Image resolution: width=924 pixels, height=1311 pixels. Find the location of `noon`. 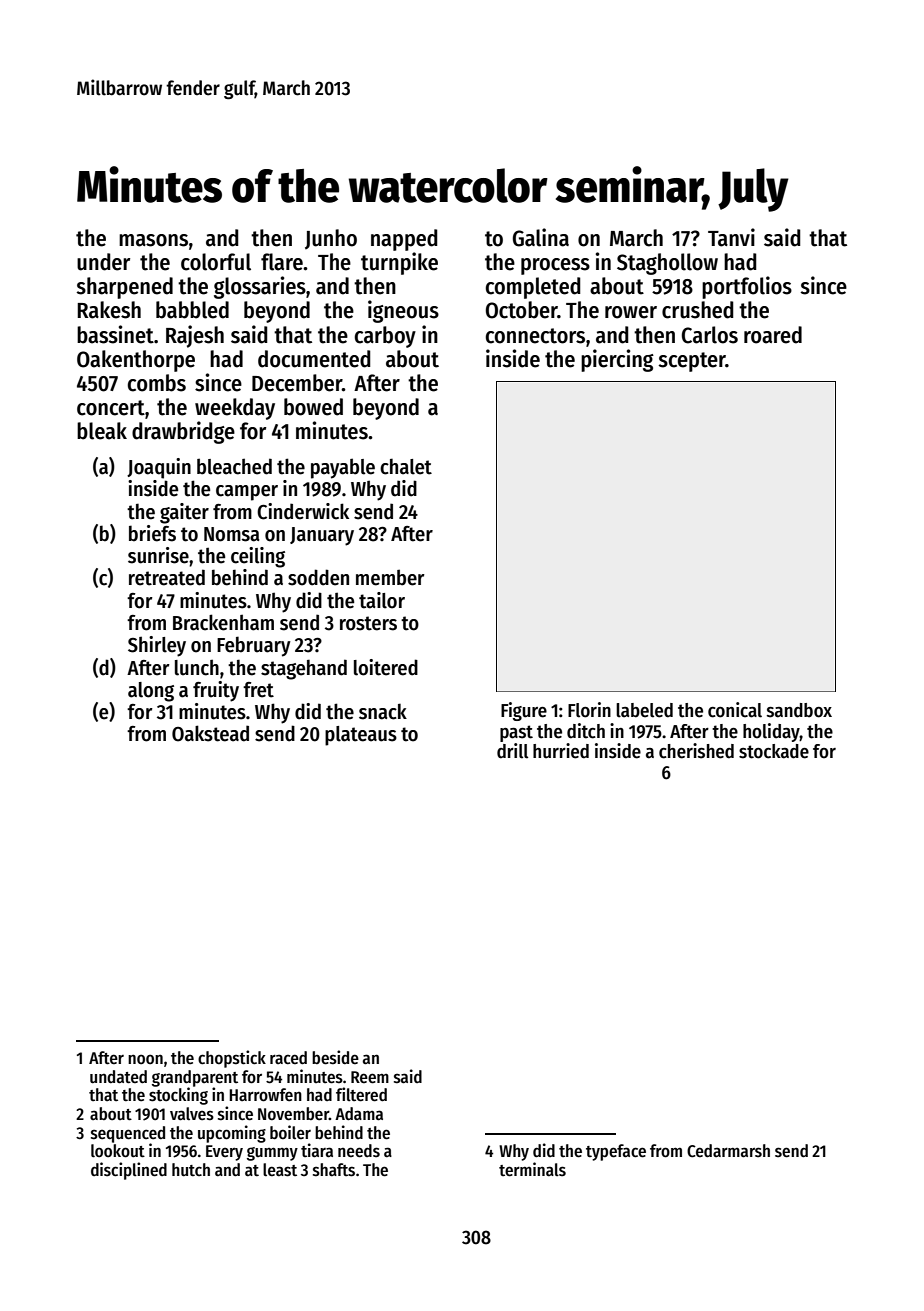

noon is located at coordinates (145, 1059).
